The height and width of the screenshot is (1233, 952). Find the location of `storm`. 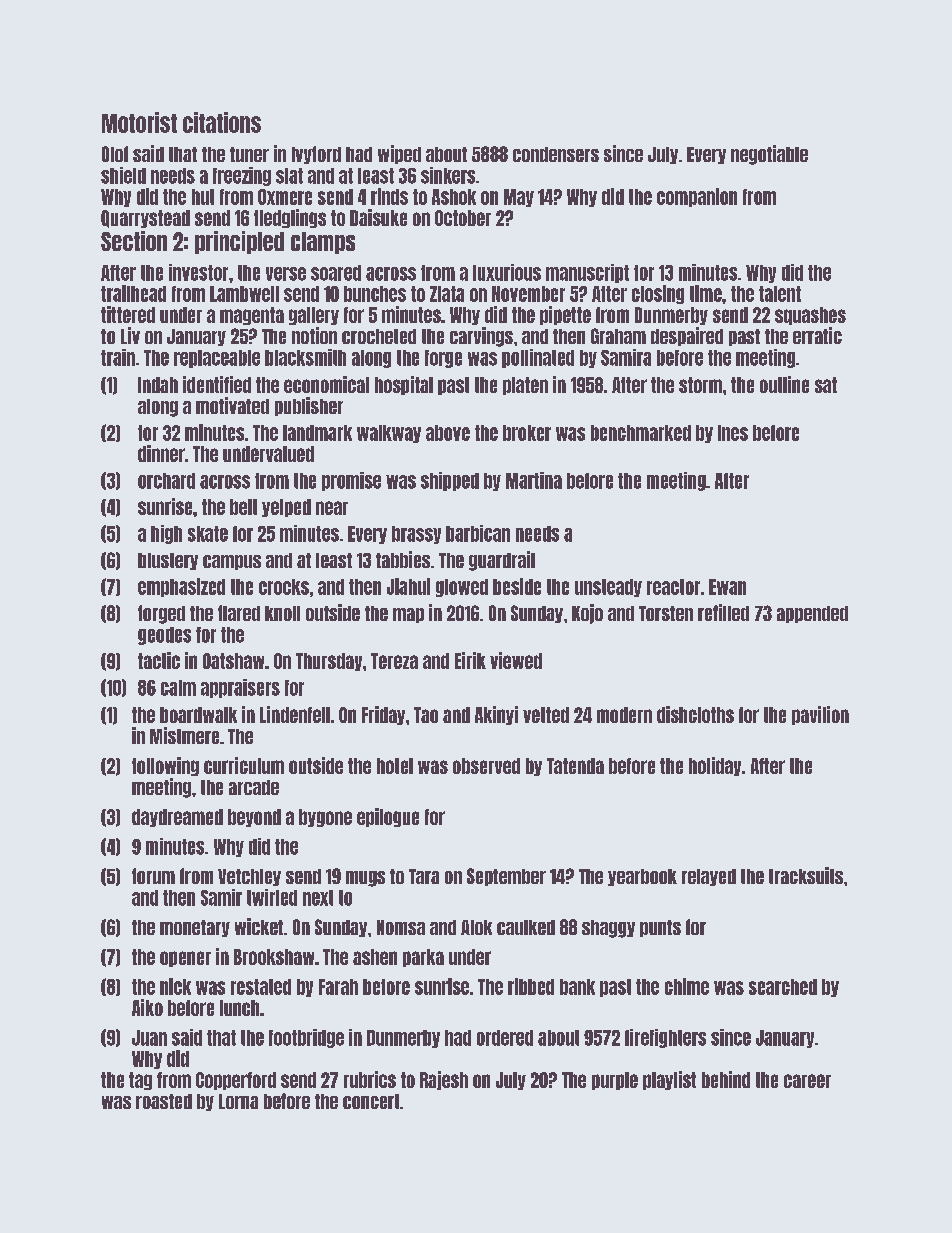

storm is located at coordinates (700, 385).
